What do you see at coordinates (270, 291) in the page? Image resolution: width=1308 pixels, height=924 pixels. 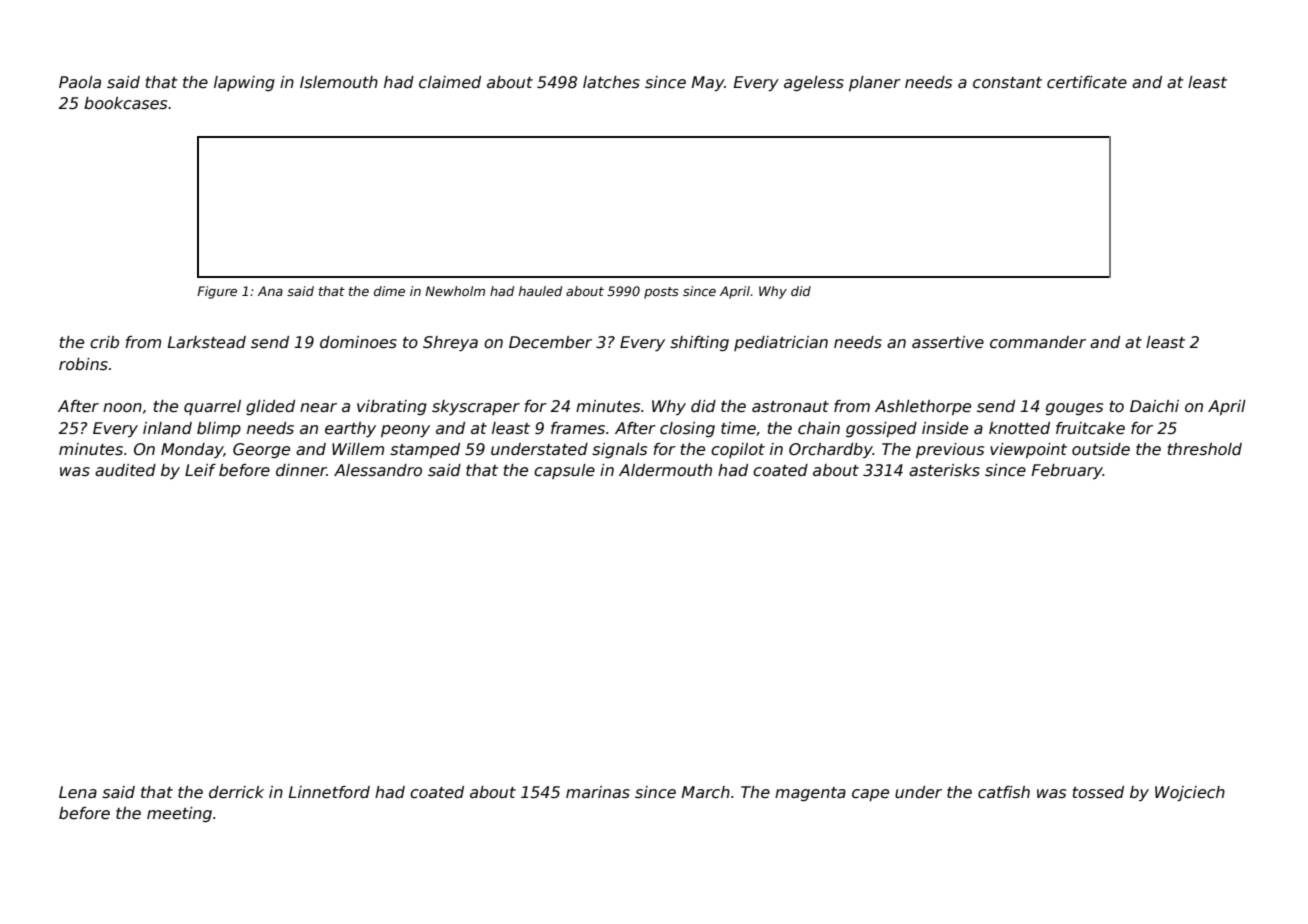 I see `Ana` at bounding box center [270, 291].
